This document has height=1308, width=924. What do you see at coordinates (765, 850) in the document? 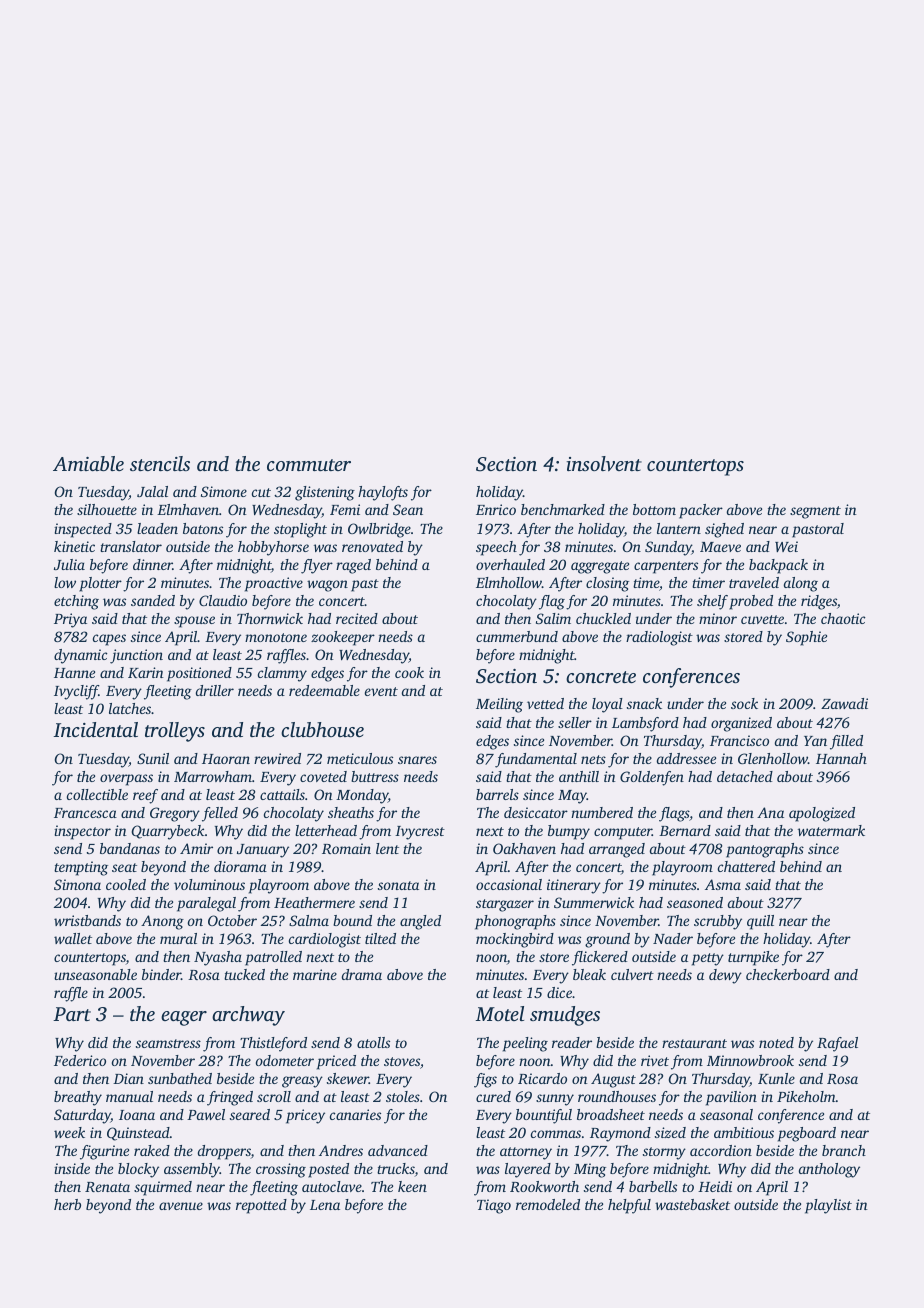
I see `pantographs` at bounding box center [765, 850].
